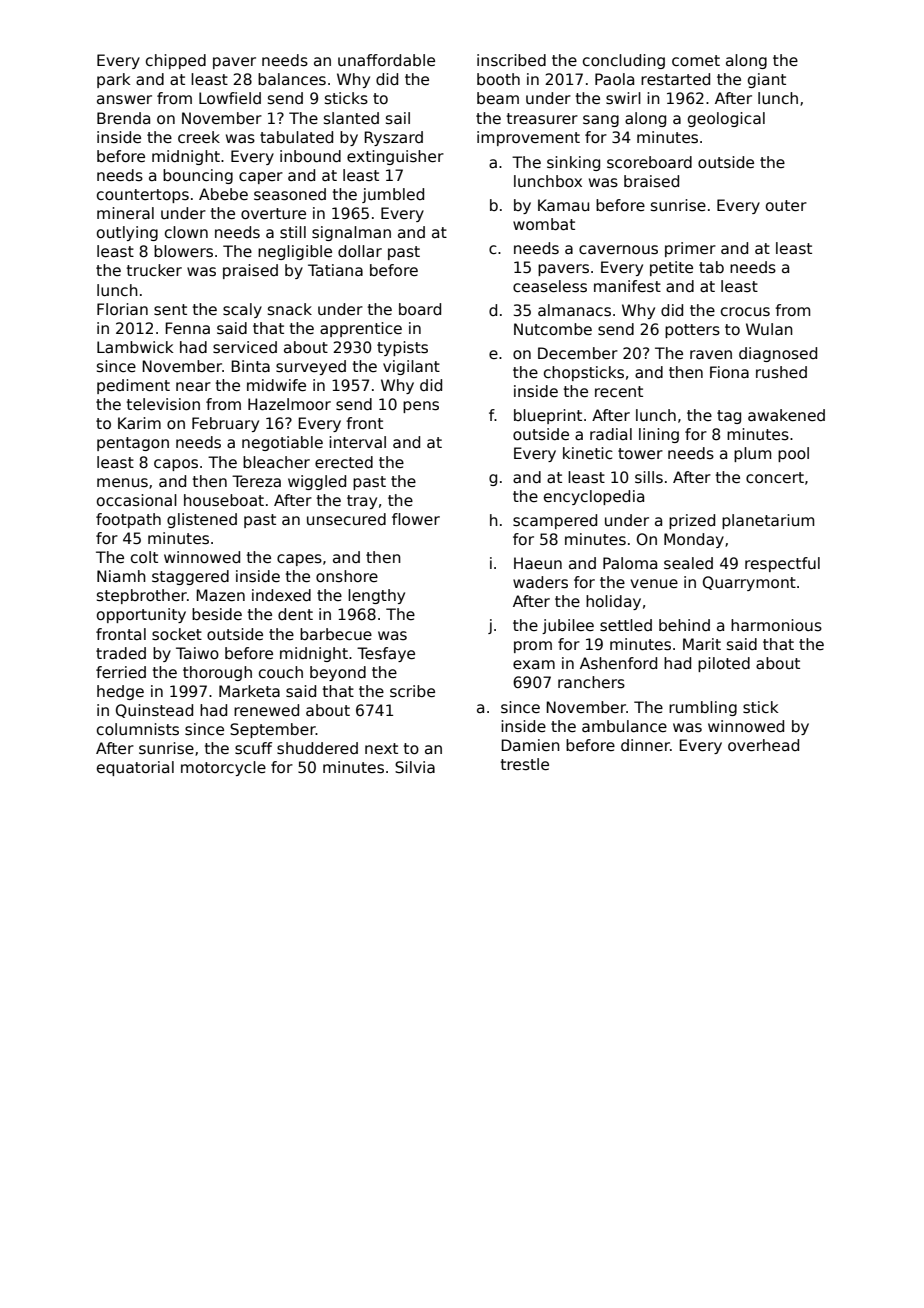  I want to click on encyclopedia, so click(594, 497).
